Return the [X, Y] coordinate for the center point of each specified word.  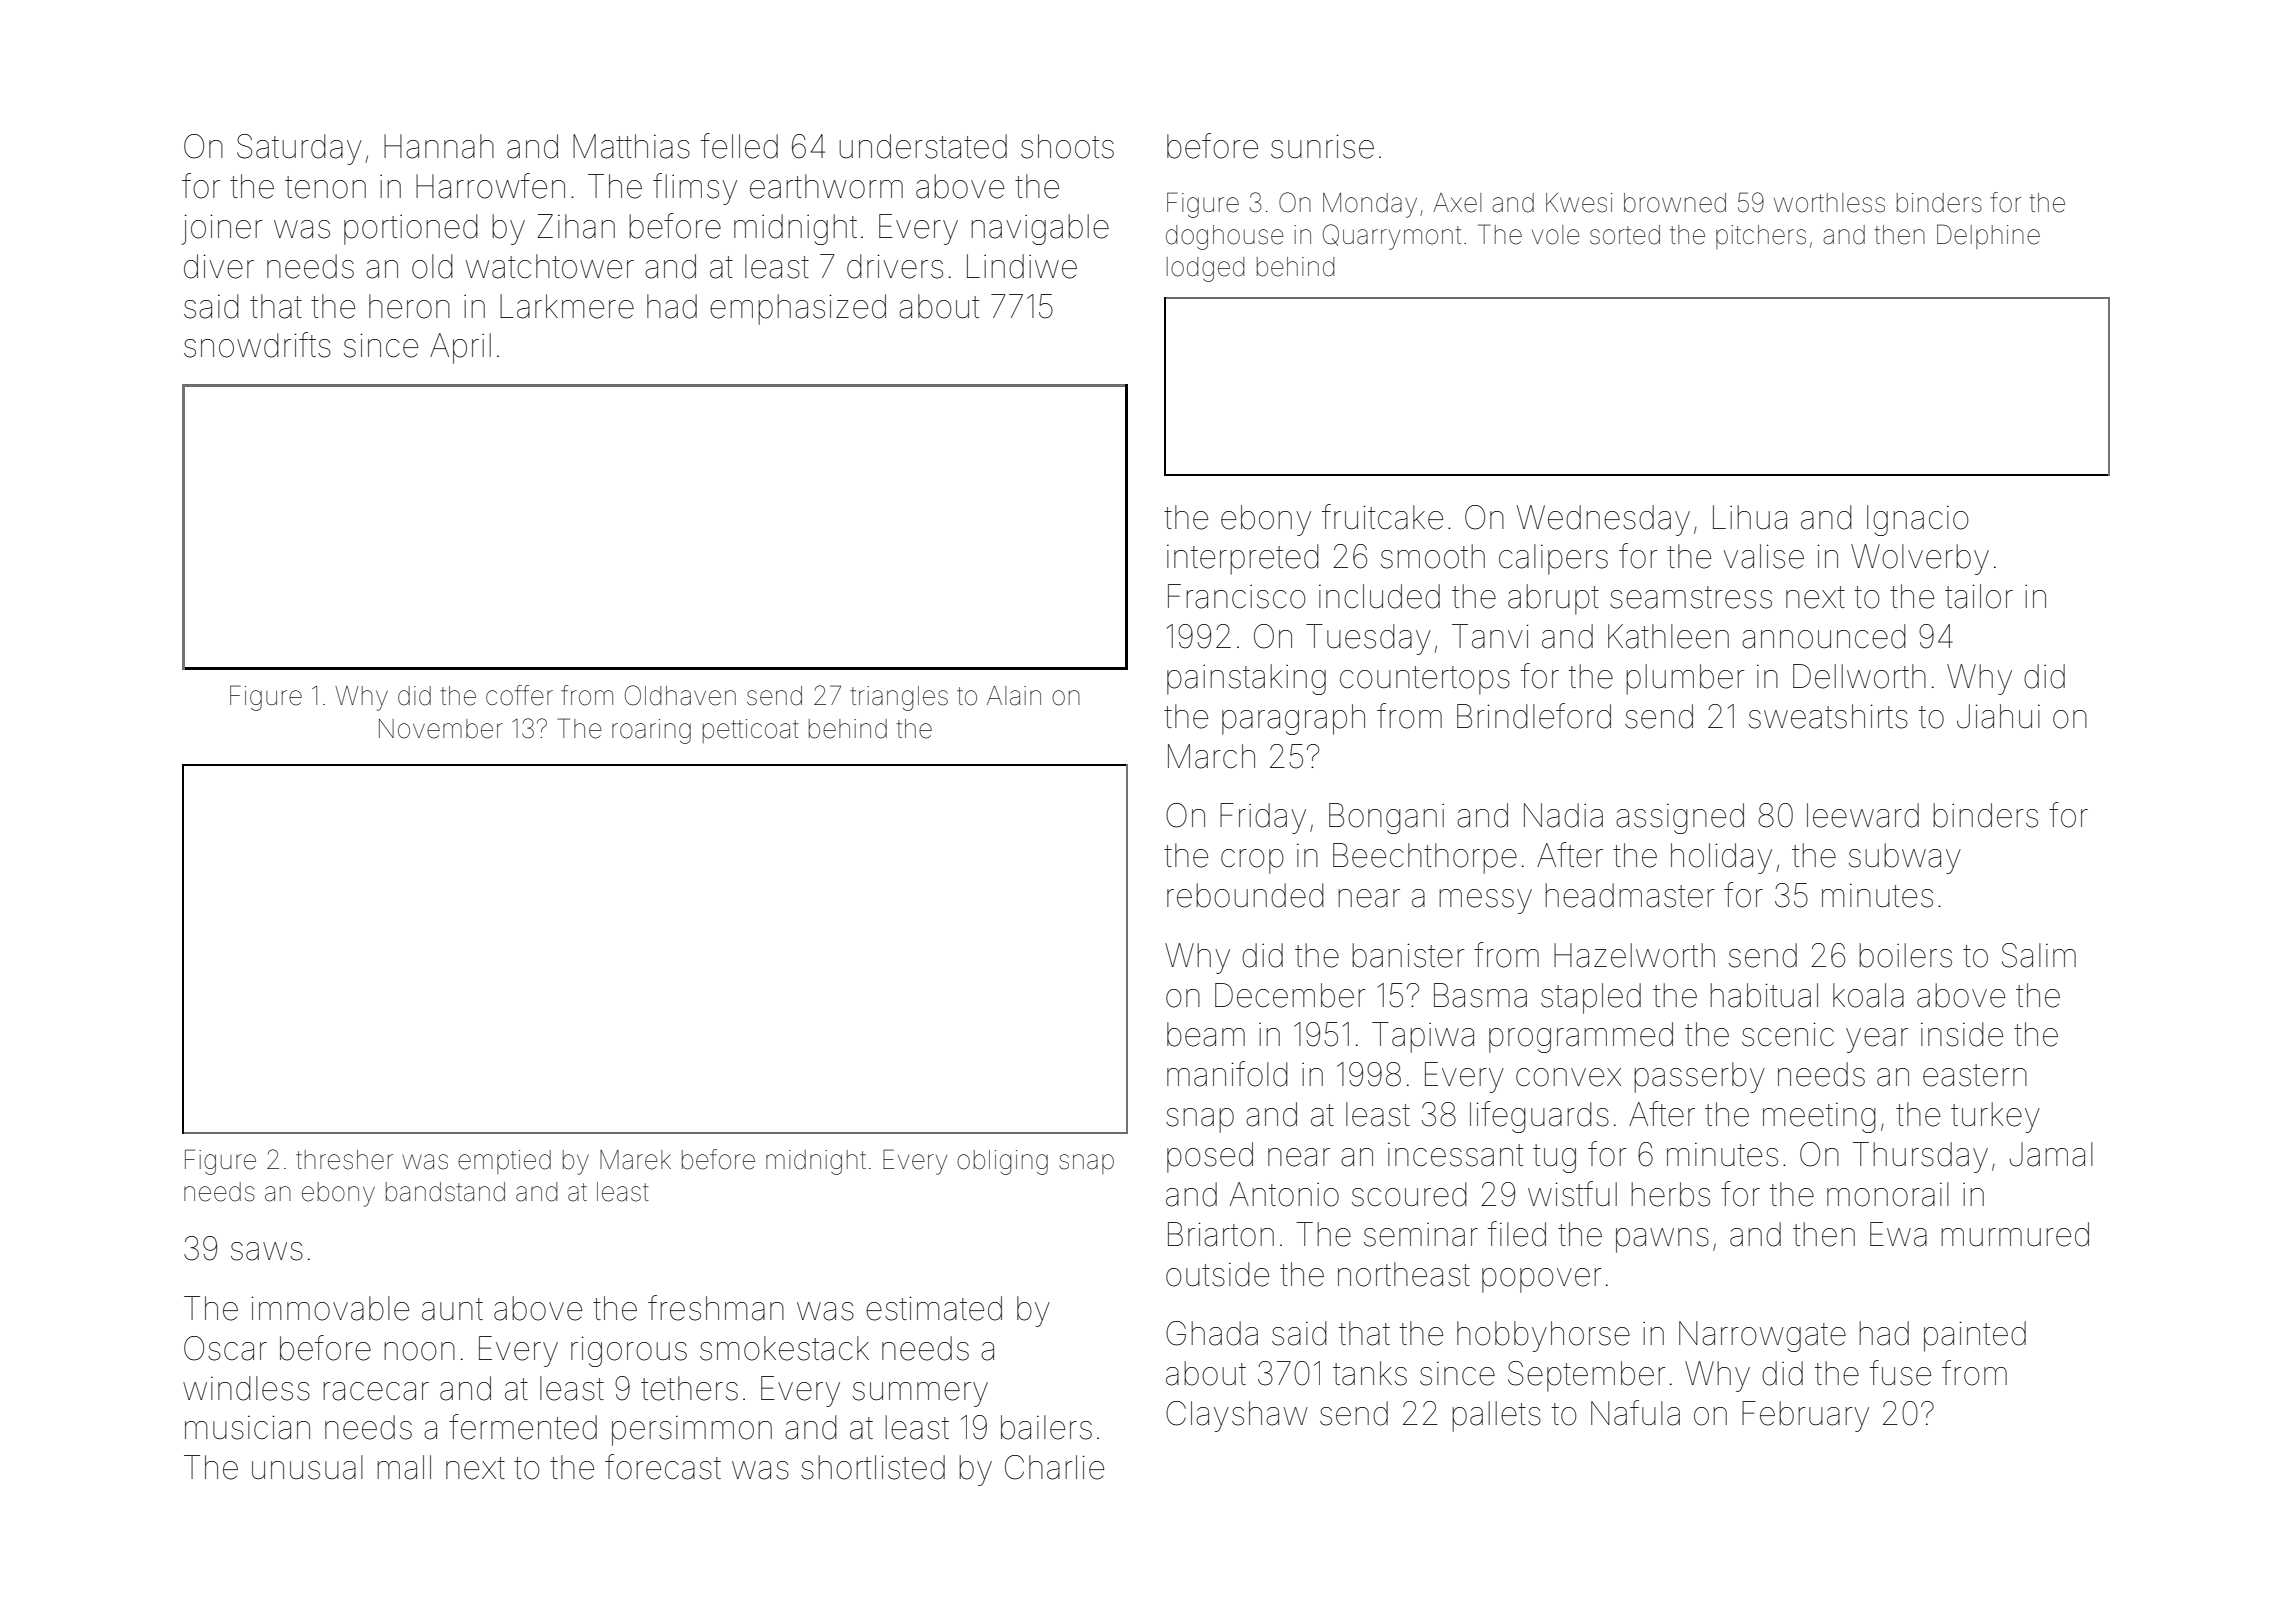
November [441, 729]
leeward [1863, 815]
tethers [689, 1388]
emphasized [798, 309]
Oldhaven [680, 695]
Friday [1263, 818]
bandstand [445, 1192]
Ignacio [1918, 520]
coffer [519, 695]
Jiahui [1998, 716]
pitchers [1761, 237]
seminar [1421, 1235]
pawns [1662, 1240]
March [1211, 756]
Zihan [576, 226]
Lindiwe [1022, 266]
